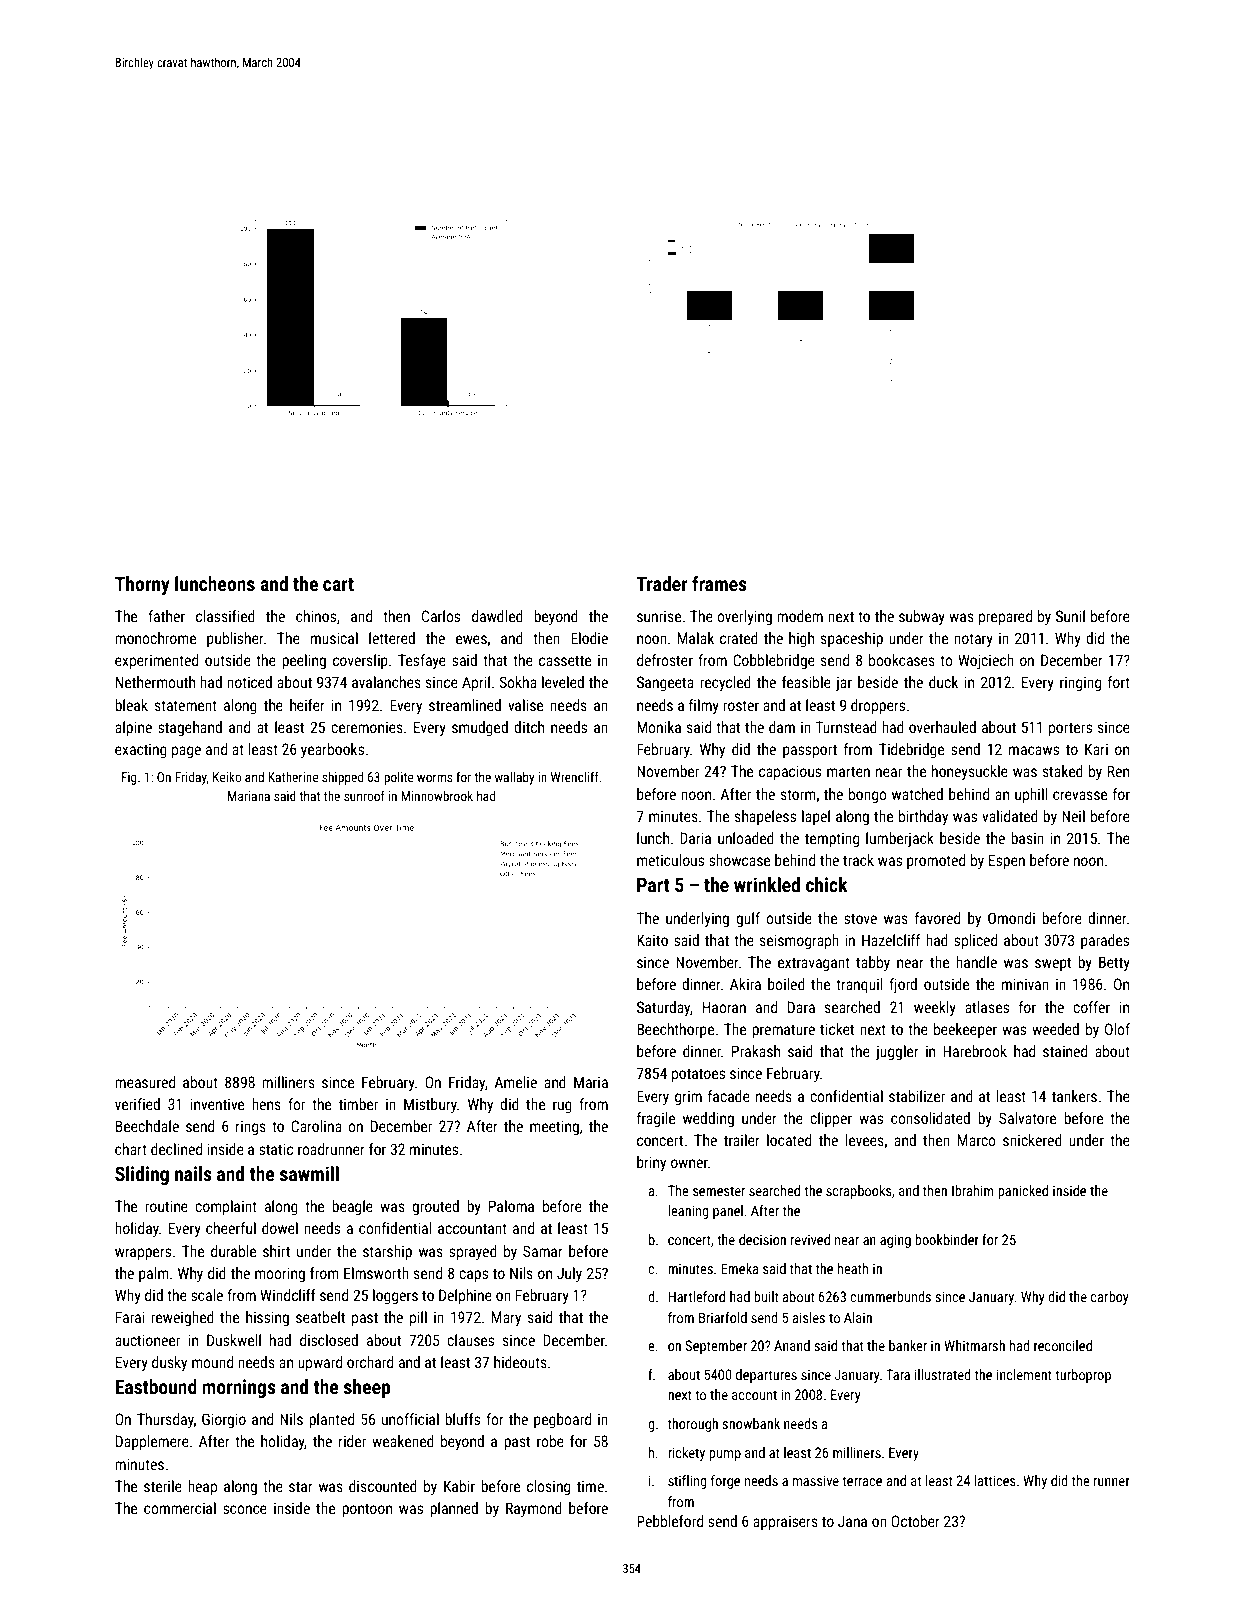 This image has height=1611, width=1245. What do you see at coordinates (166, 1206) in the image?
I see `routine` at bounding box center [166, 1206].
